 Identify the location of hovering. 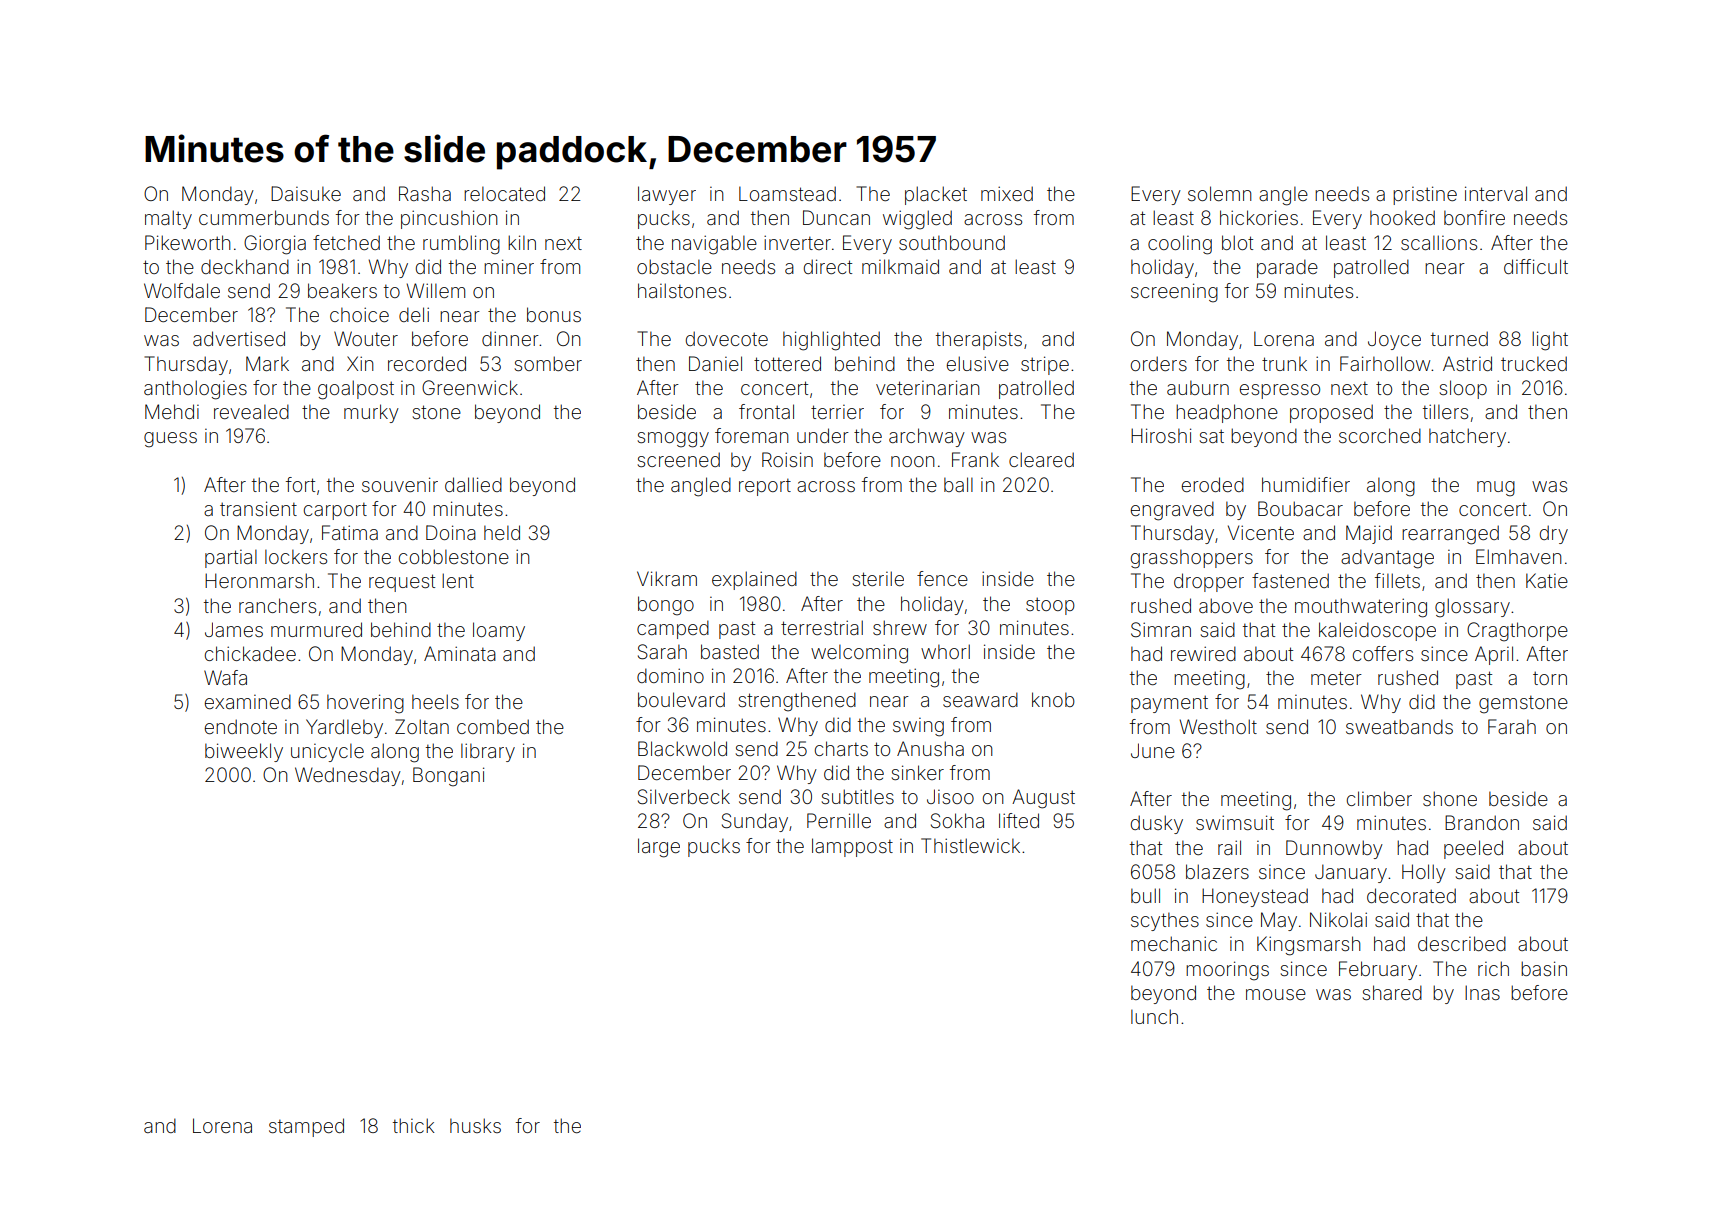
(365, 704).
